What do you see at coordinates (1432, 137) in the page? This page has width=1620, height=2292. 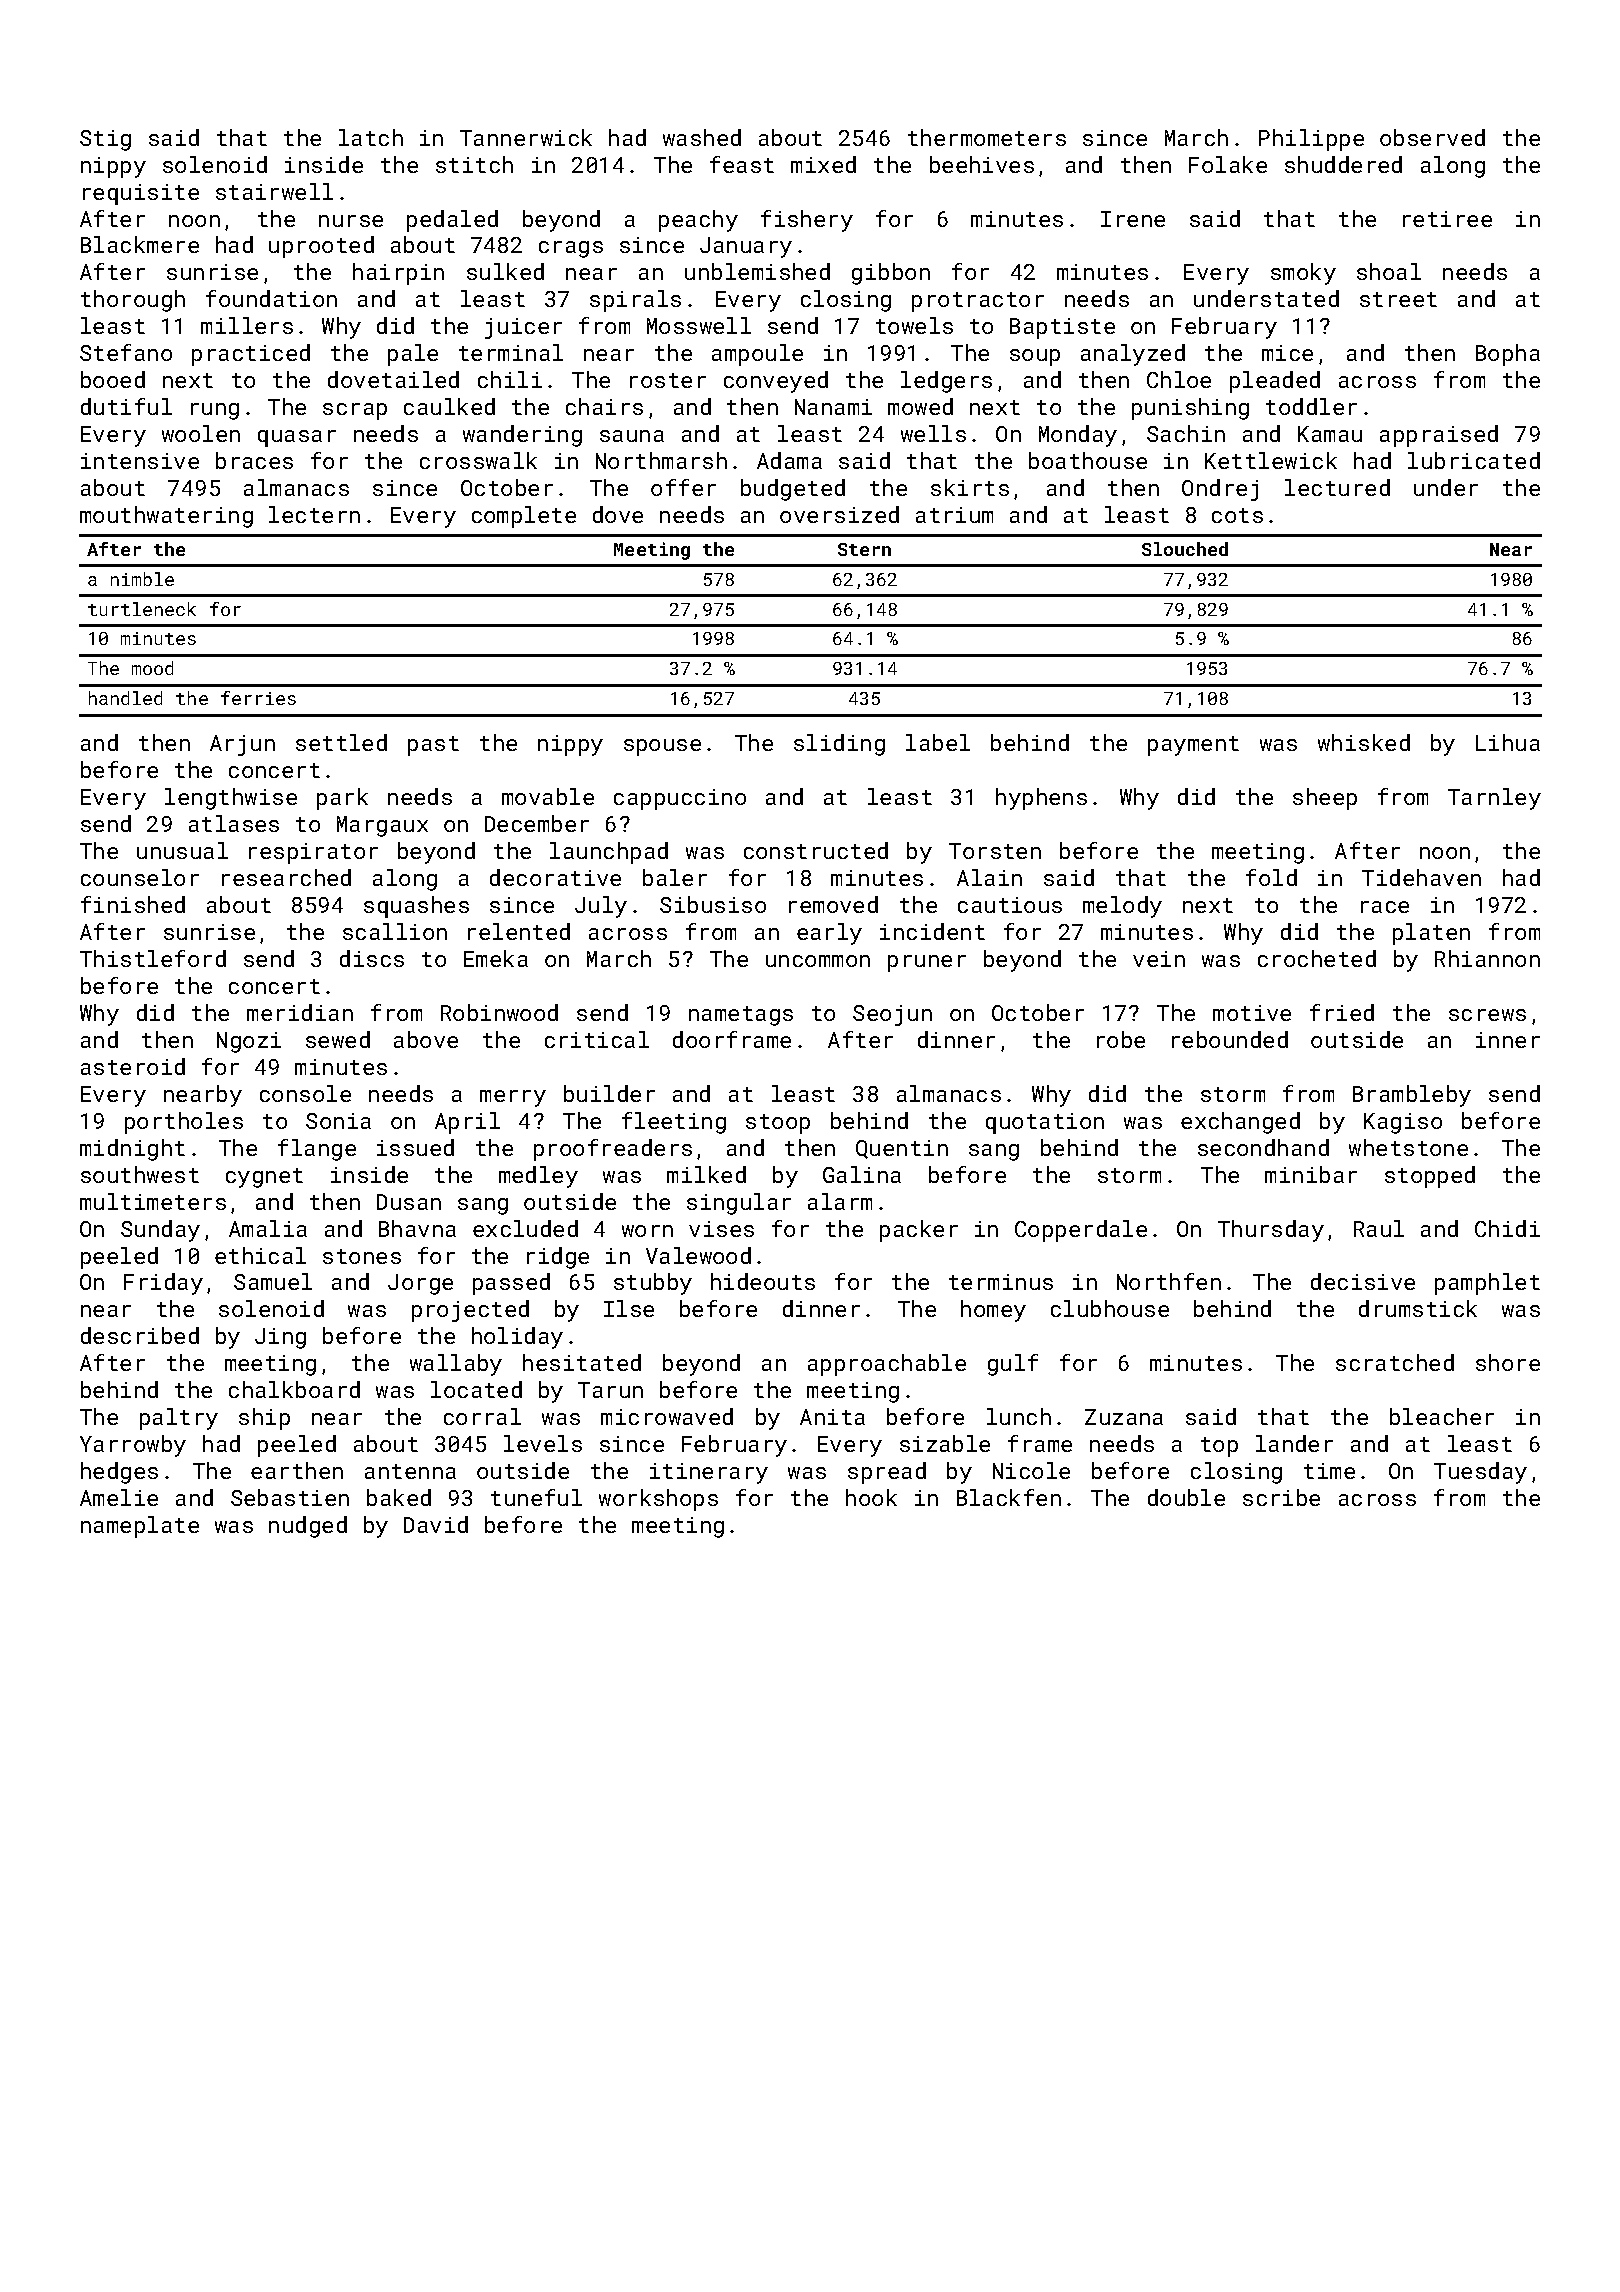 I see `observed` at bounding box center [1432, 137].
